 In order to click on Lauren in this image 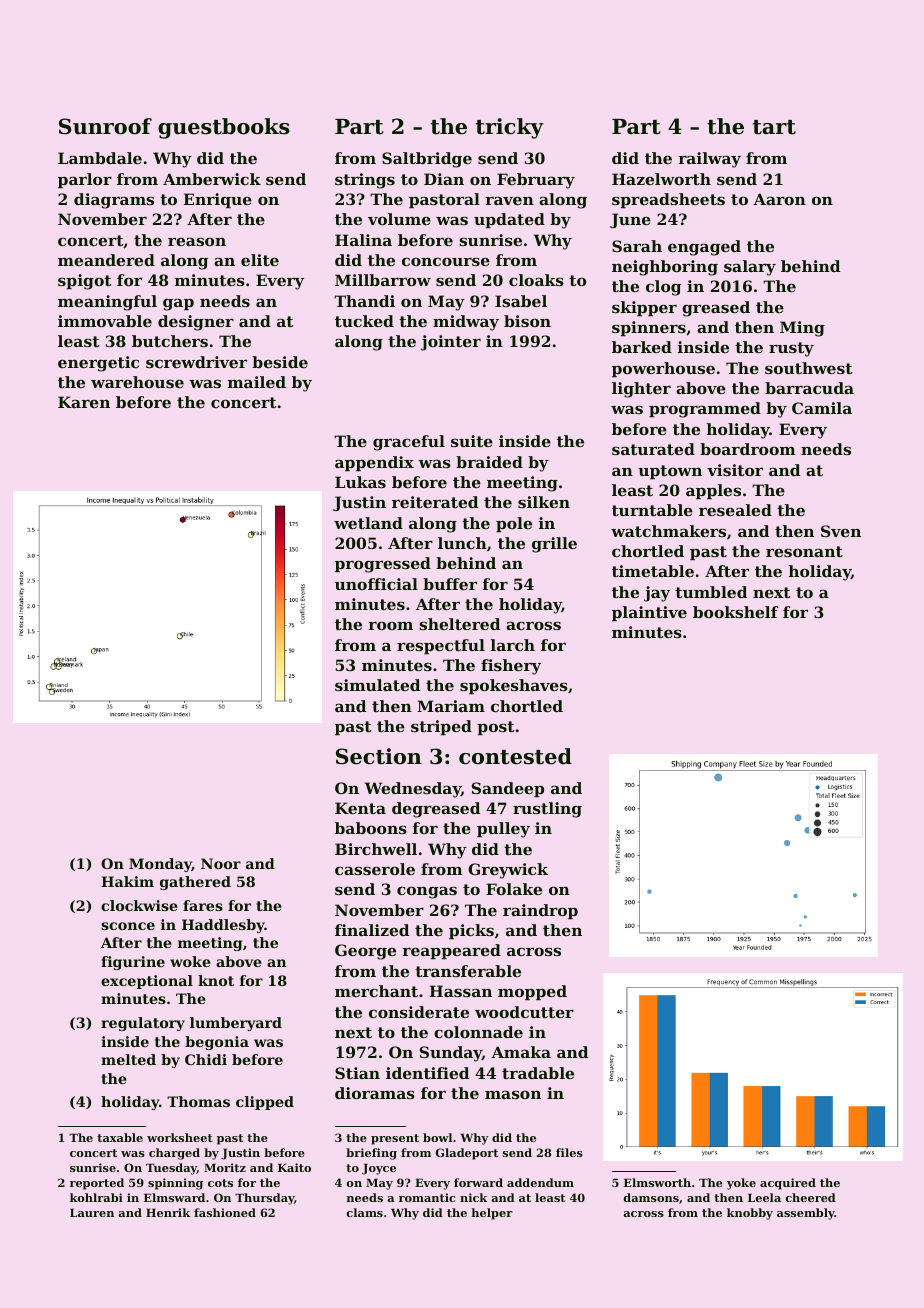, I will do `click(92, 1212)`.
